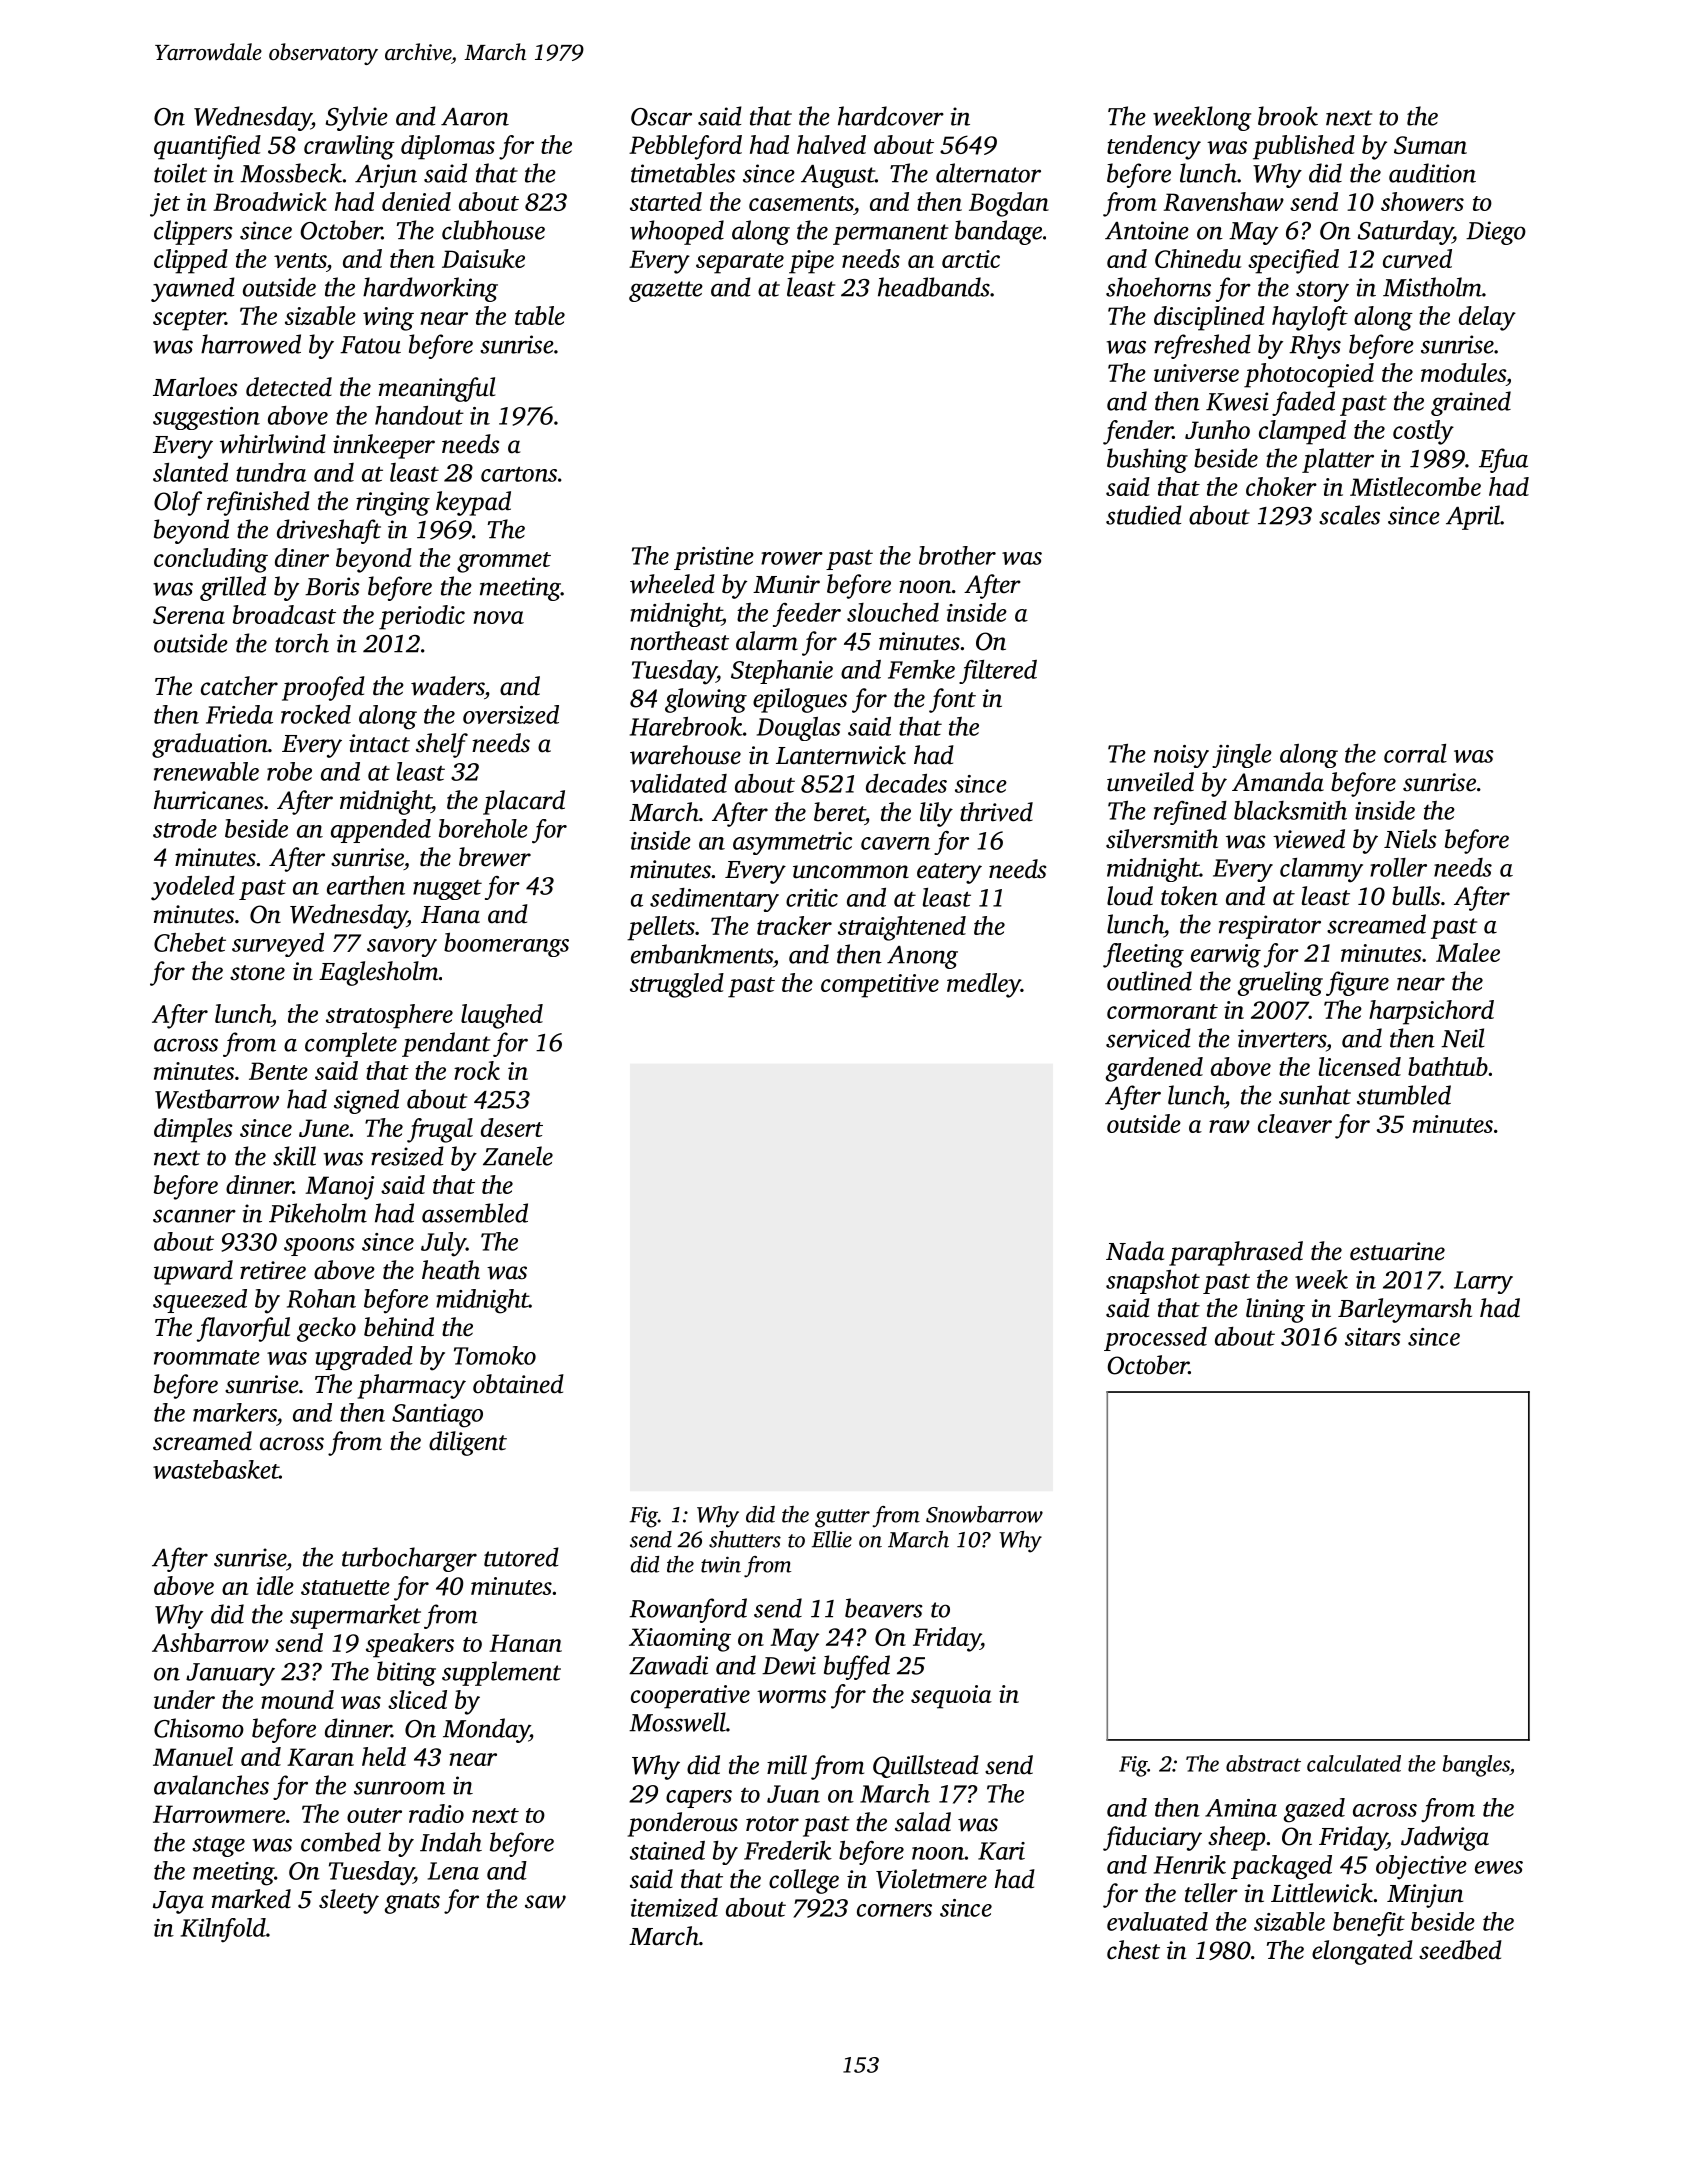 The width and height of the screenshot is (1683, 2178). What do you see at coordinates (661, 117) in the screenshot?
I see `Oscar` at bounding box center [661, 117].
